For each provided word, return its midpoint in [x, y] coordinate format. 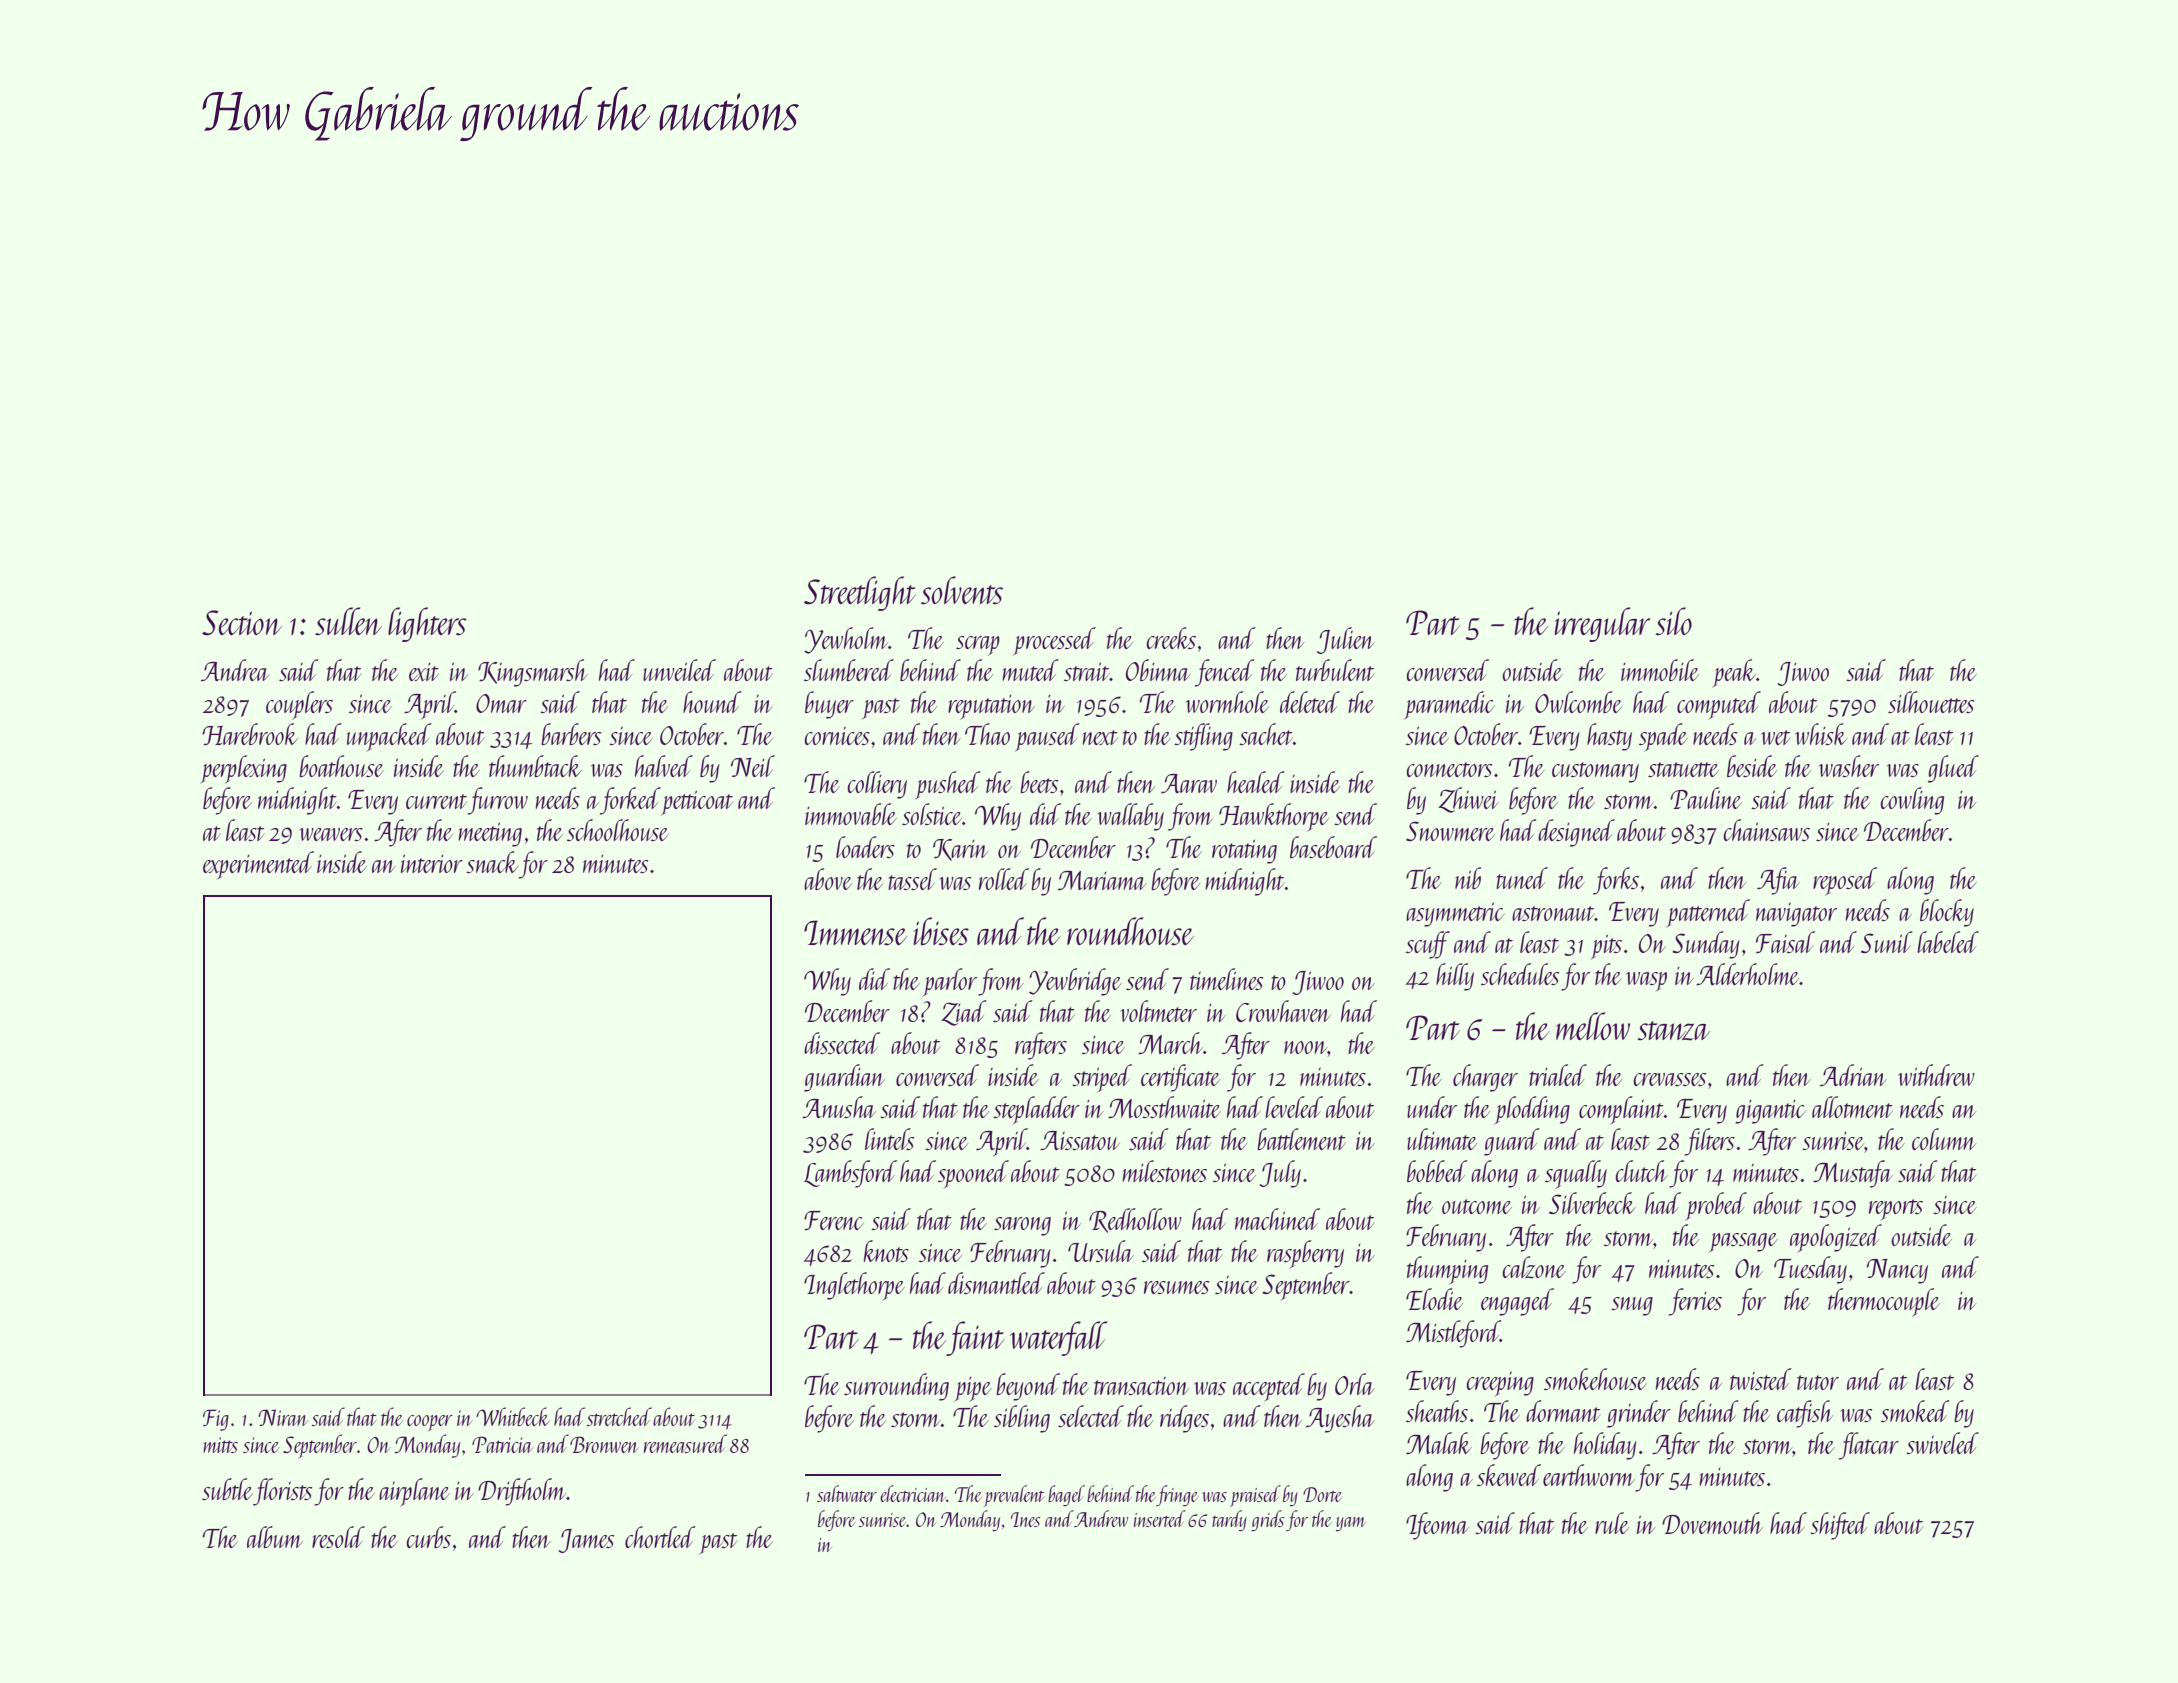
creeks [1171, 638]
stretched [619, 1416]
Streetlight [860, 593]
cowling [1912, 801]
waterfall [1058, 1338]
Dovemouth [1712, 1523]
